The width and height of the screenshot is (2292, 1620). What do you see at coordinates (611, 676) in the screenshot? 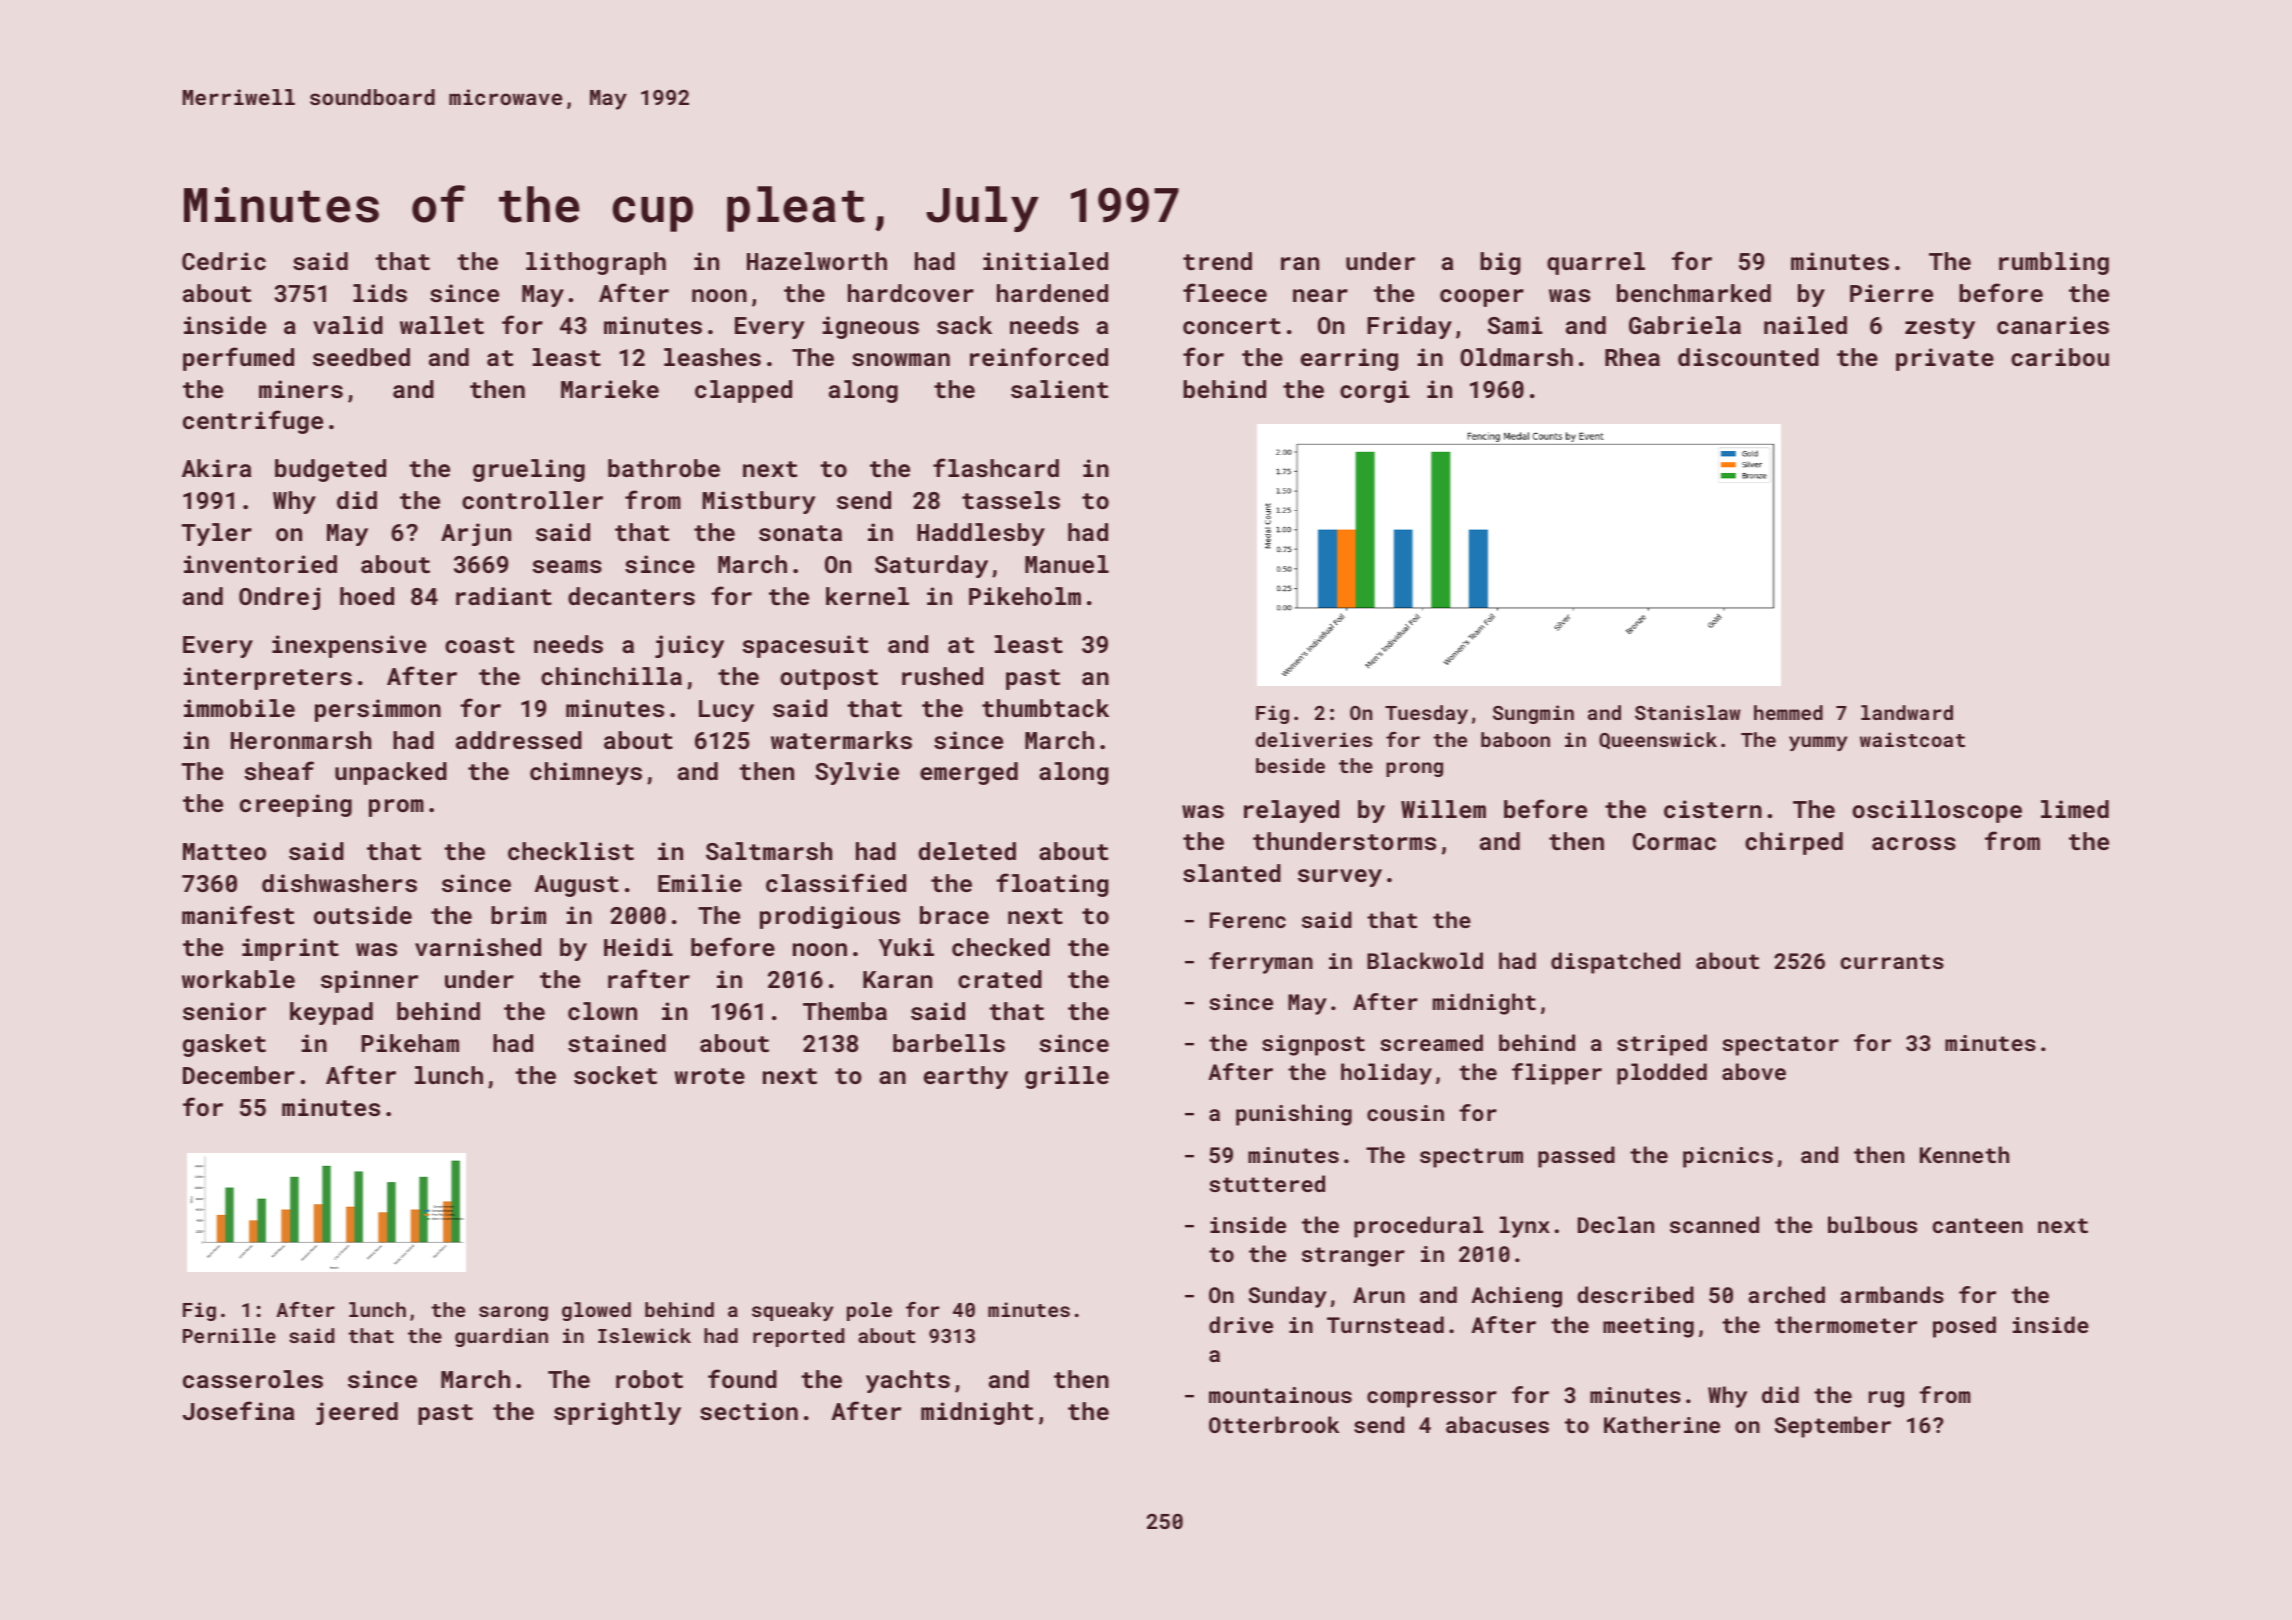
I see `chinchilla` at bounding box center [611, 676].
